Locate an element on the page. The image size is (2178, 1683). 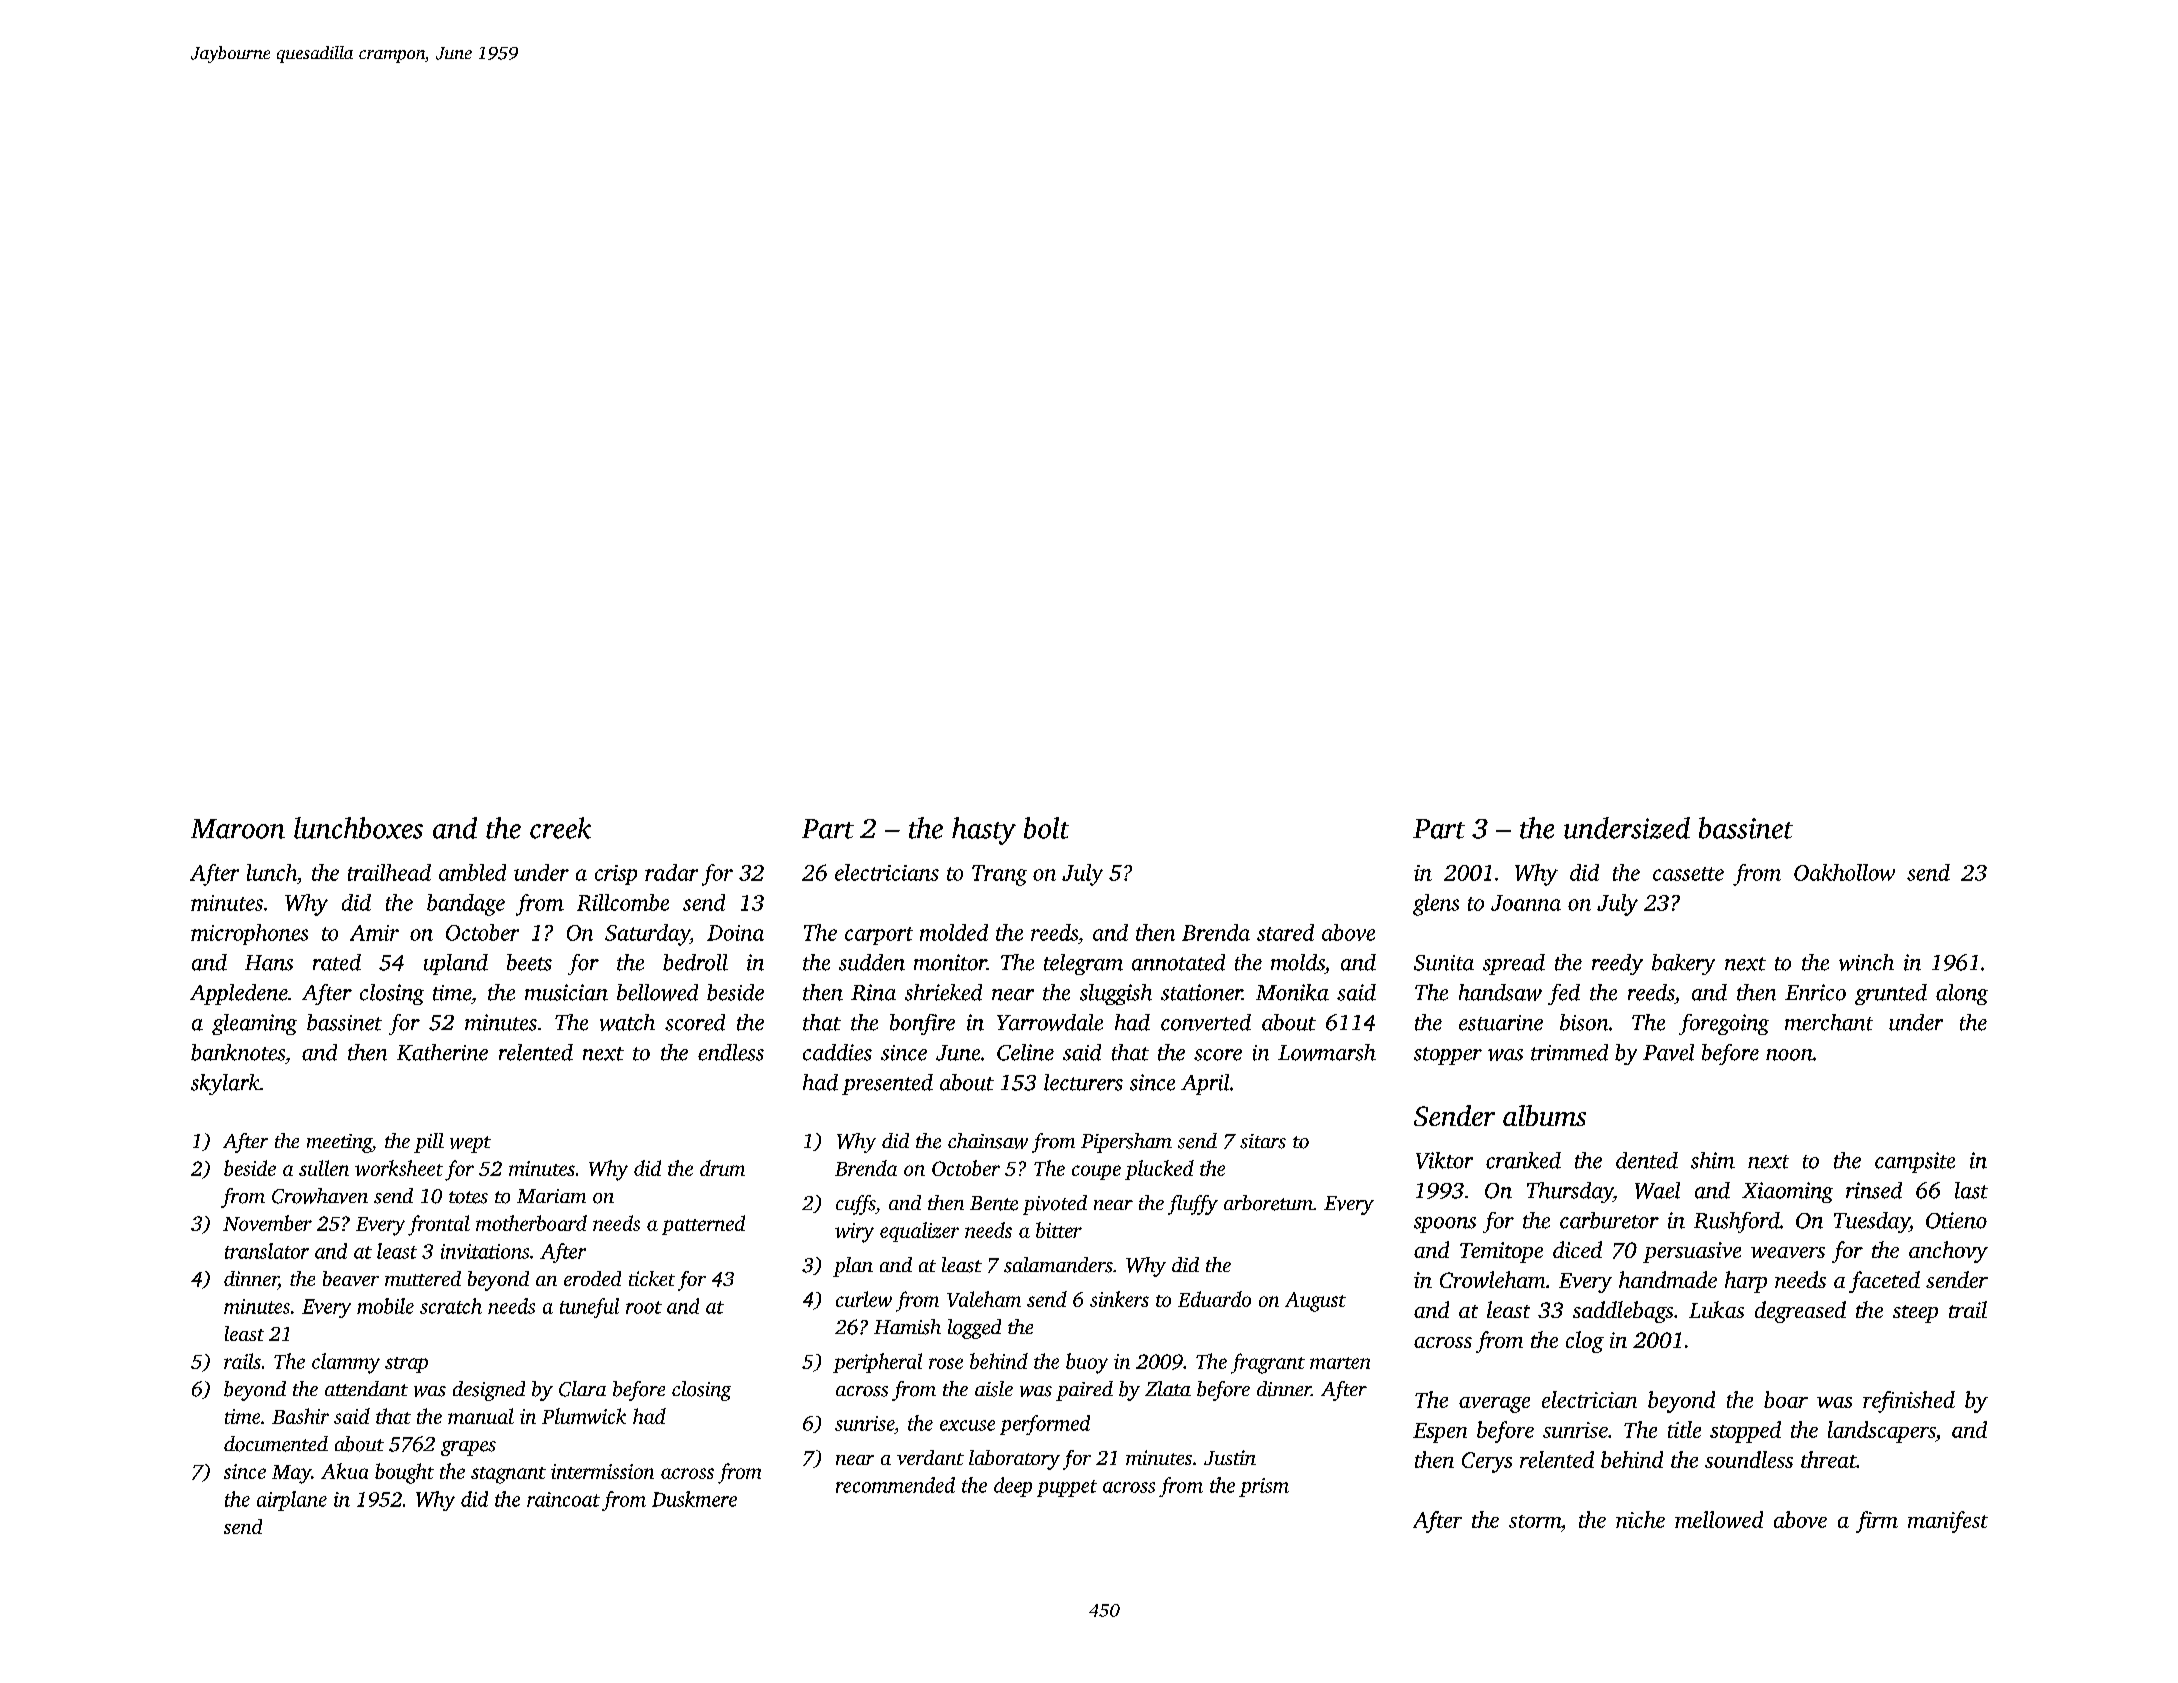
buoy is located at coordinates (1087, 1363).
